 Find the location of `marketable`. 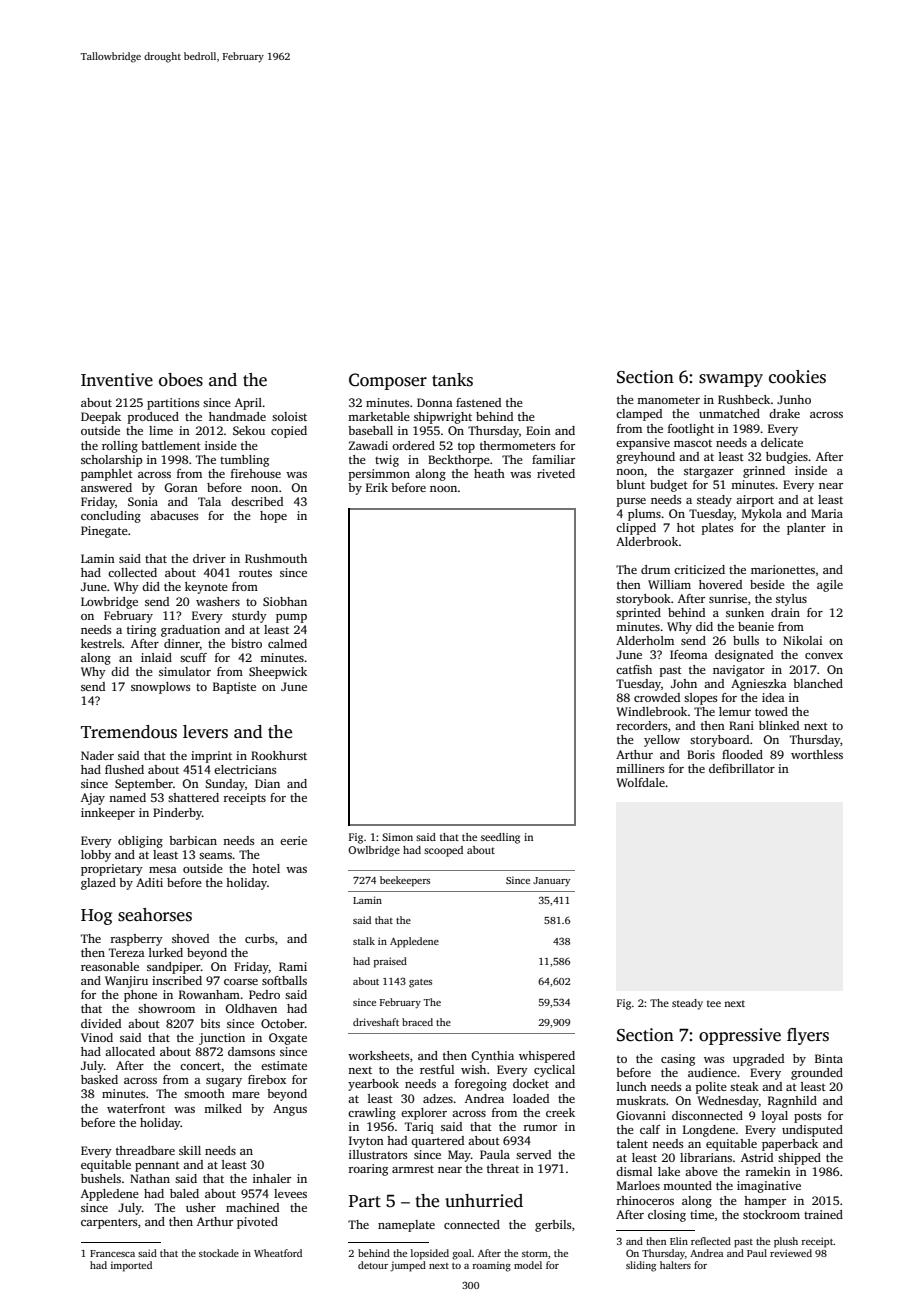

marketable is located at coordinates (379, 416).
